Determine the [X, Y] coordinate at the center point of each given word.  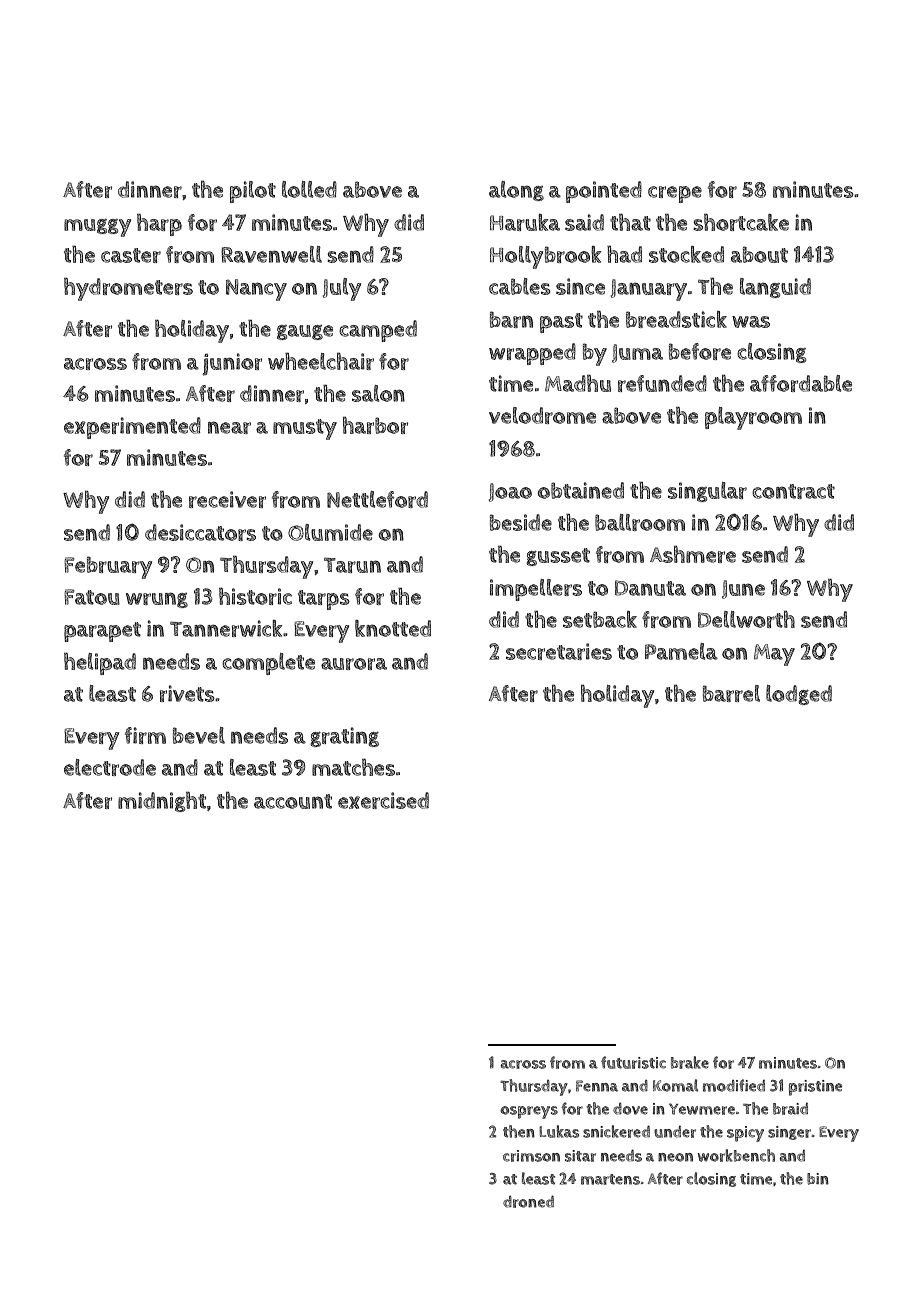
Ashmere [693, 554]
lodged [799, 695]
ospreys [529, 1112]
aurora [354, 664]
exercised [383, 800]
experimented [132, 428]
